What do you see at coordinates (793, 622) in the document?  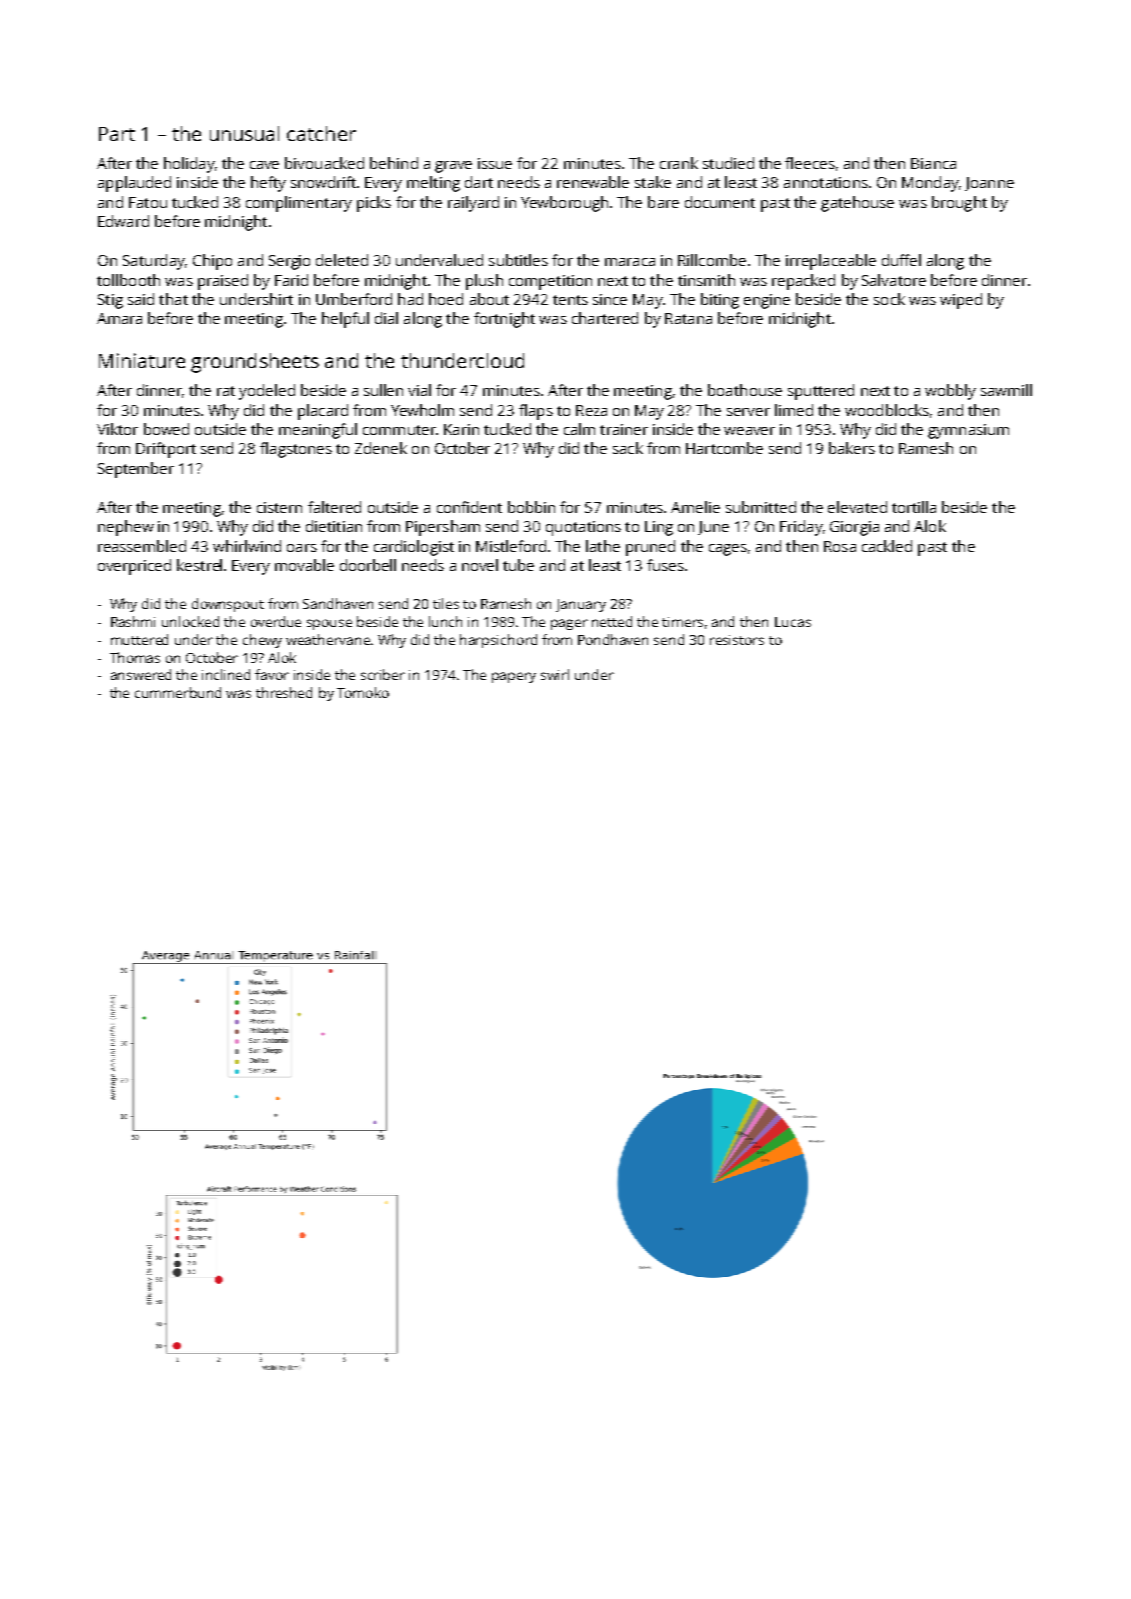 I see `Lucas` at bounding box center [793, 622].
